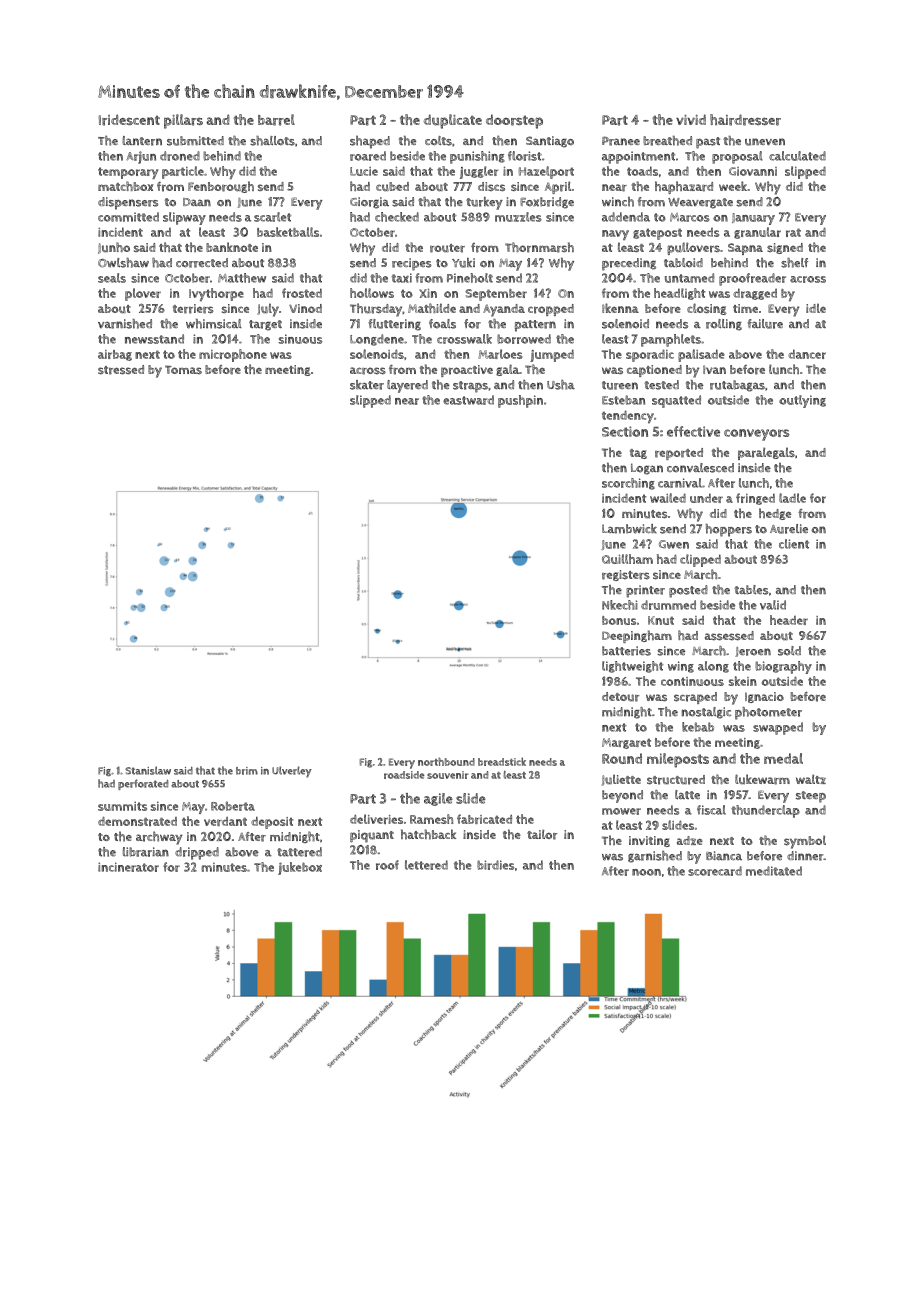 This document has height=1308, width=924. Describe the element at coordinates (143, 784) in the document. I see `perforated` at that location.
